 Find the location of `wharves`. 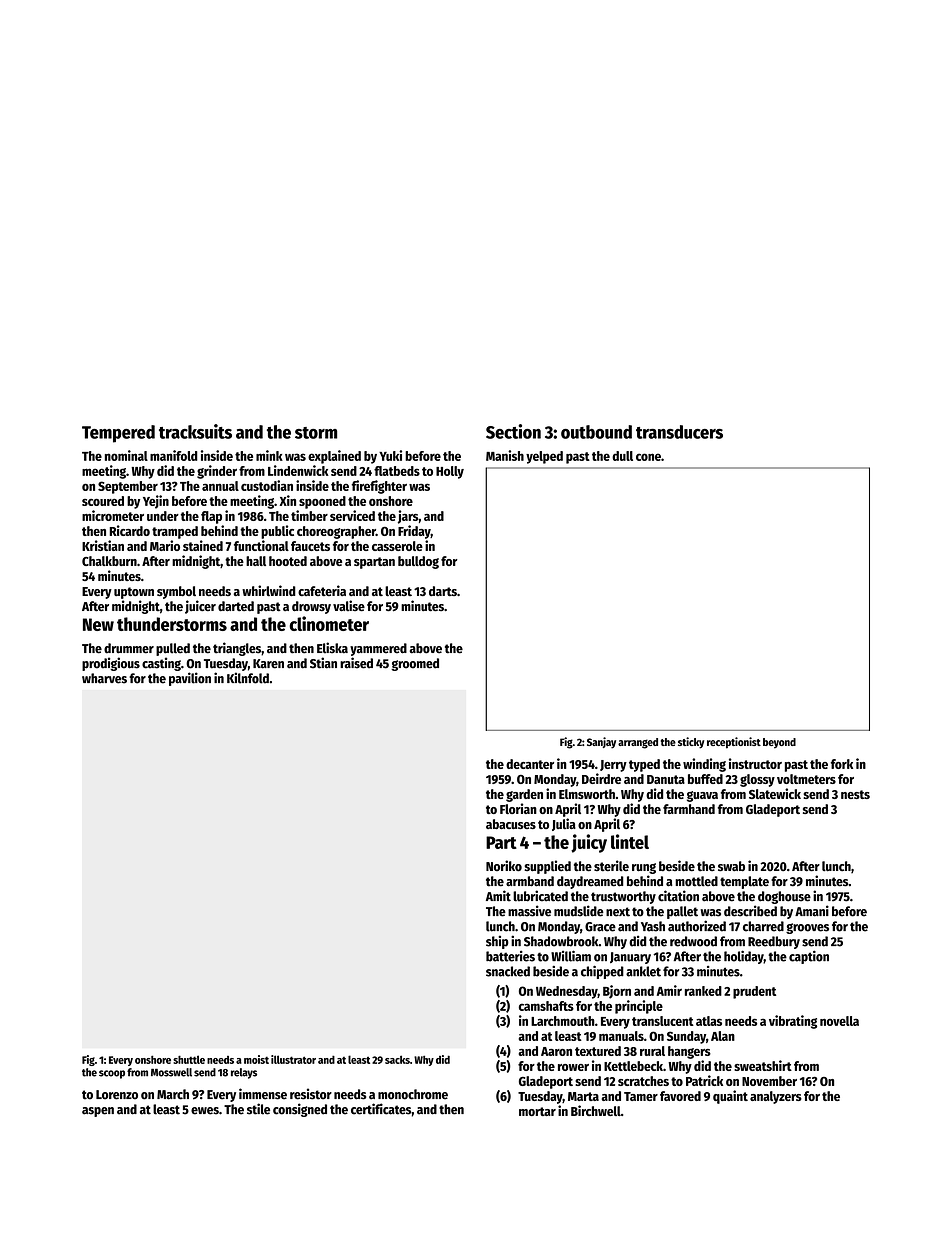

wharves is located at coordinates (104, 678).
